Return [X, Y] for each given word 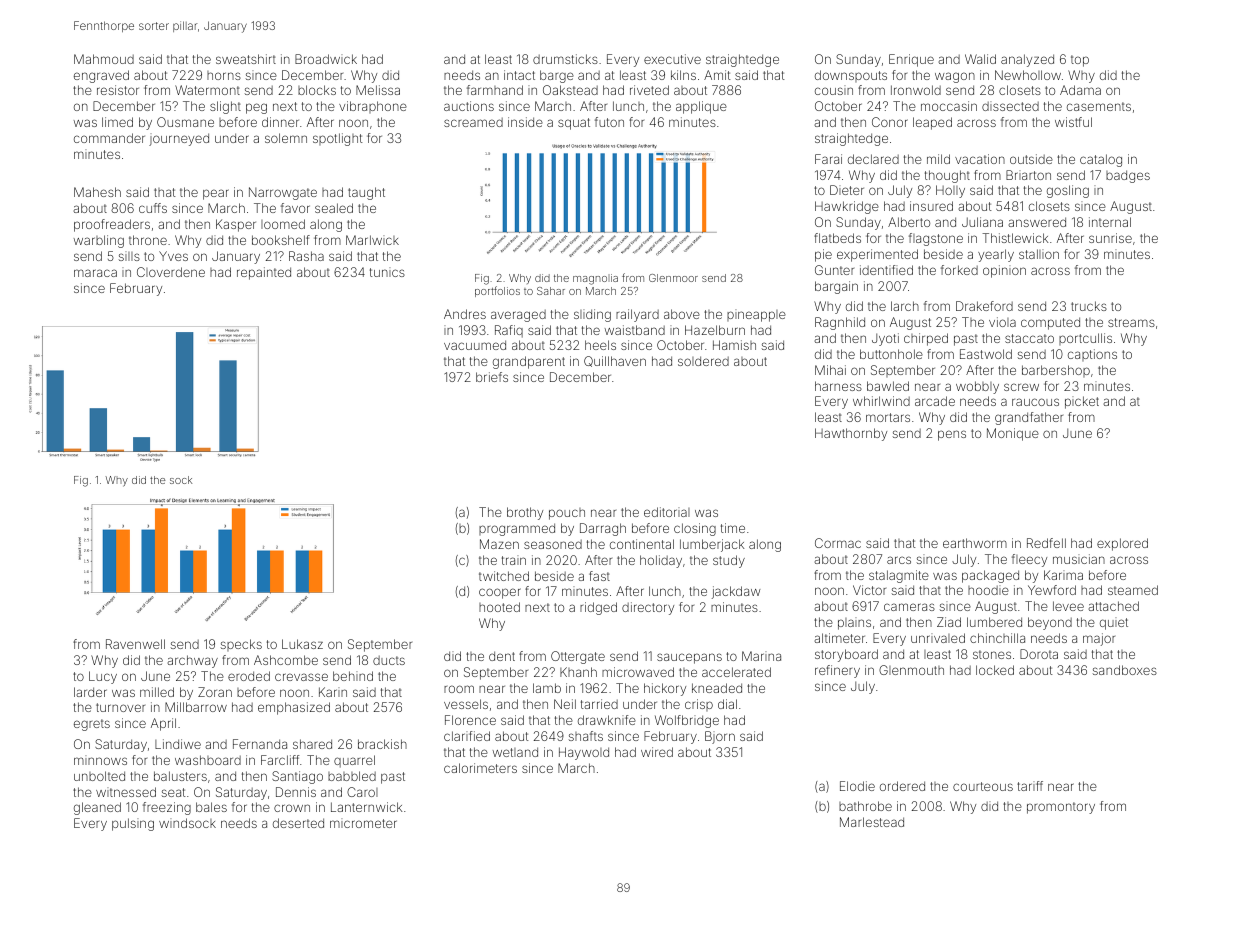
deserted [298, 823]
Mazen [499, 544]
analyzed [1027, 60]
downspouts [851, 76]
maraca [95, 273]
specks [241, 645]
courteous [983, 786]
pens [952, 435]
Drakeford [984, 306]
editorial [667, 512]
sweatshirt [246, 59]
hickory [665, 689]
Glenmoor [673, 278]
